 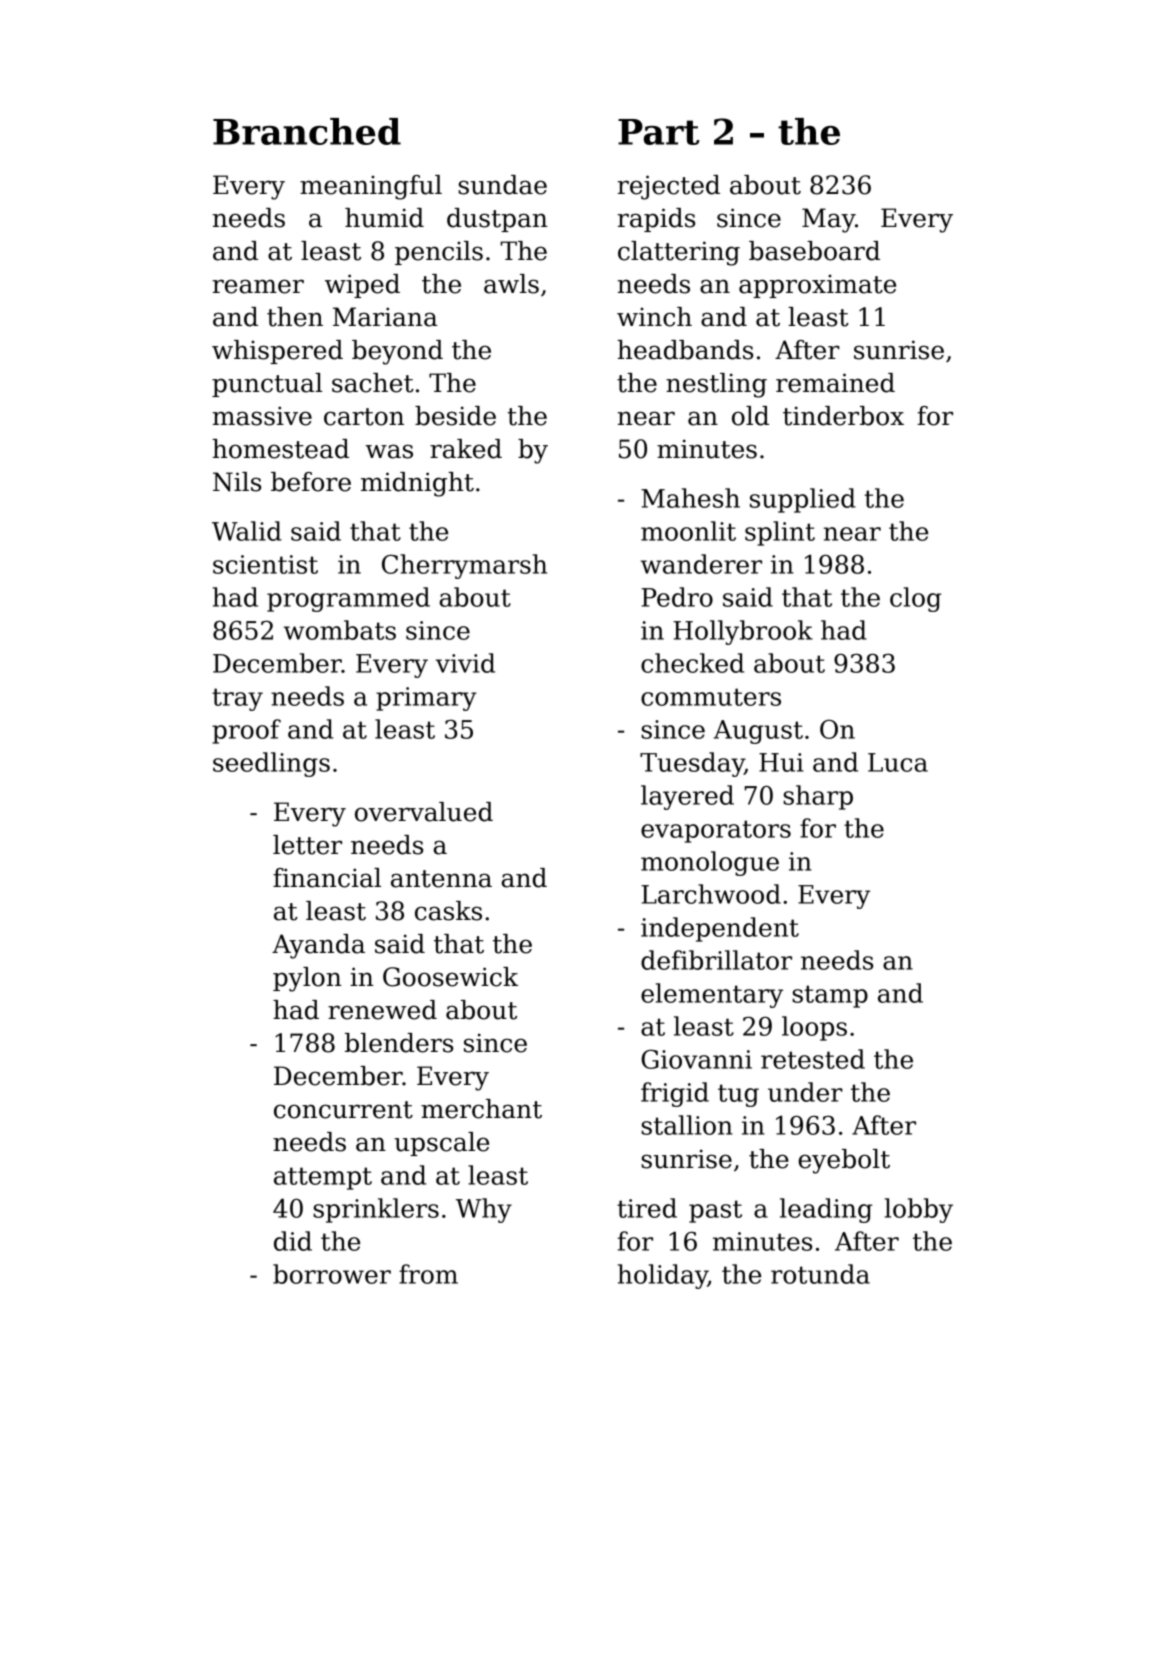 I want to click on Giovanni, so click(x=696, y=1059).
